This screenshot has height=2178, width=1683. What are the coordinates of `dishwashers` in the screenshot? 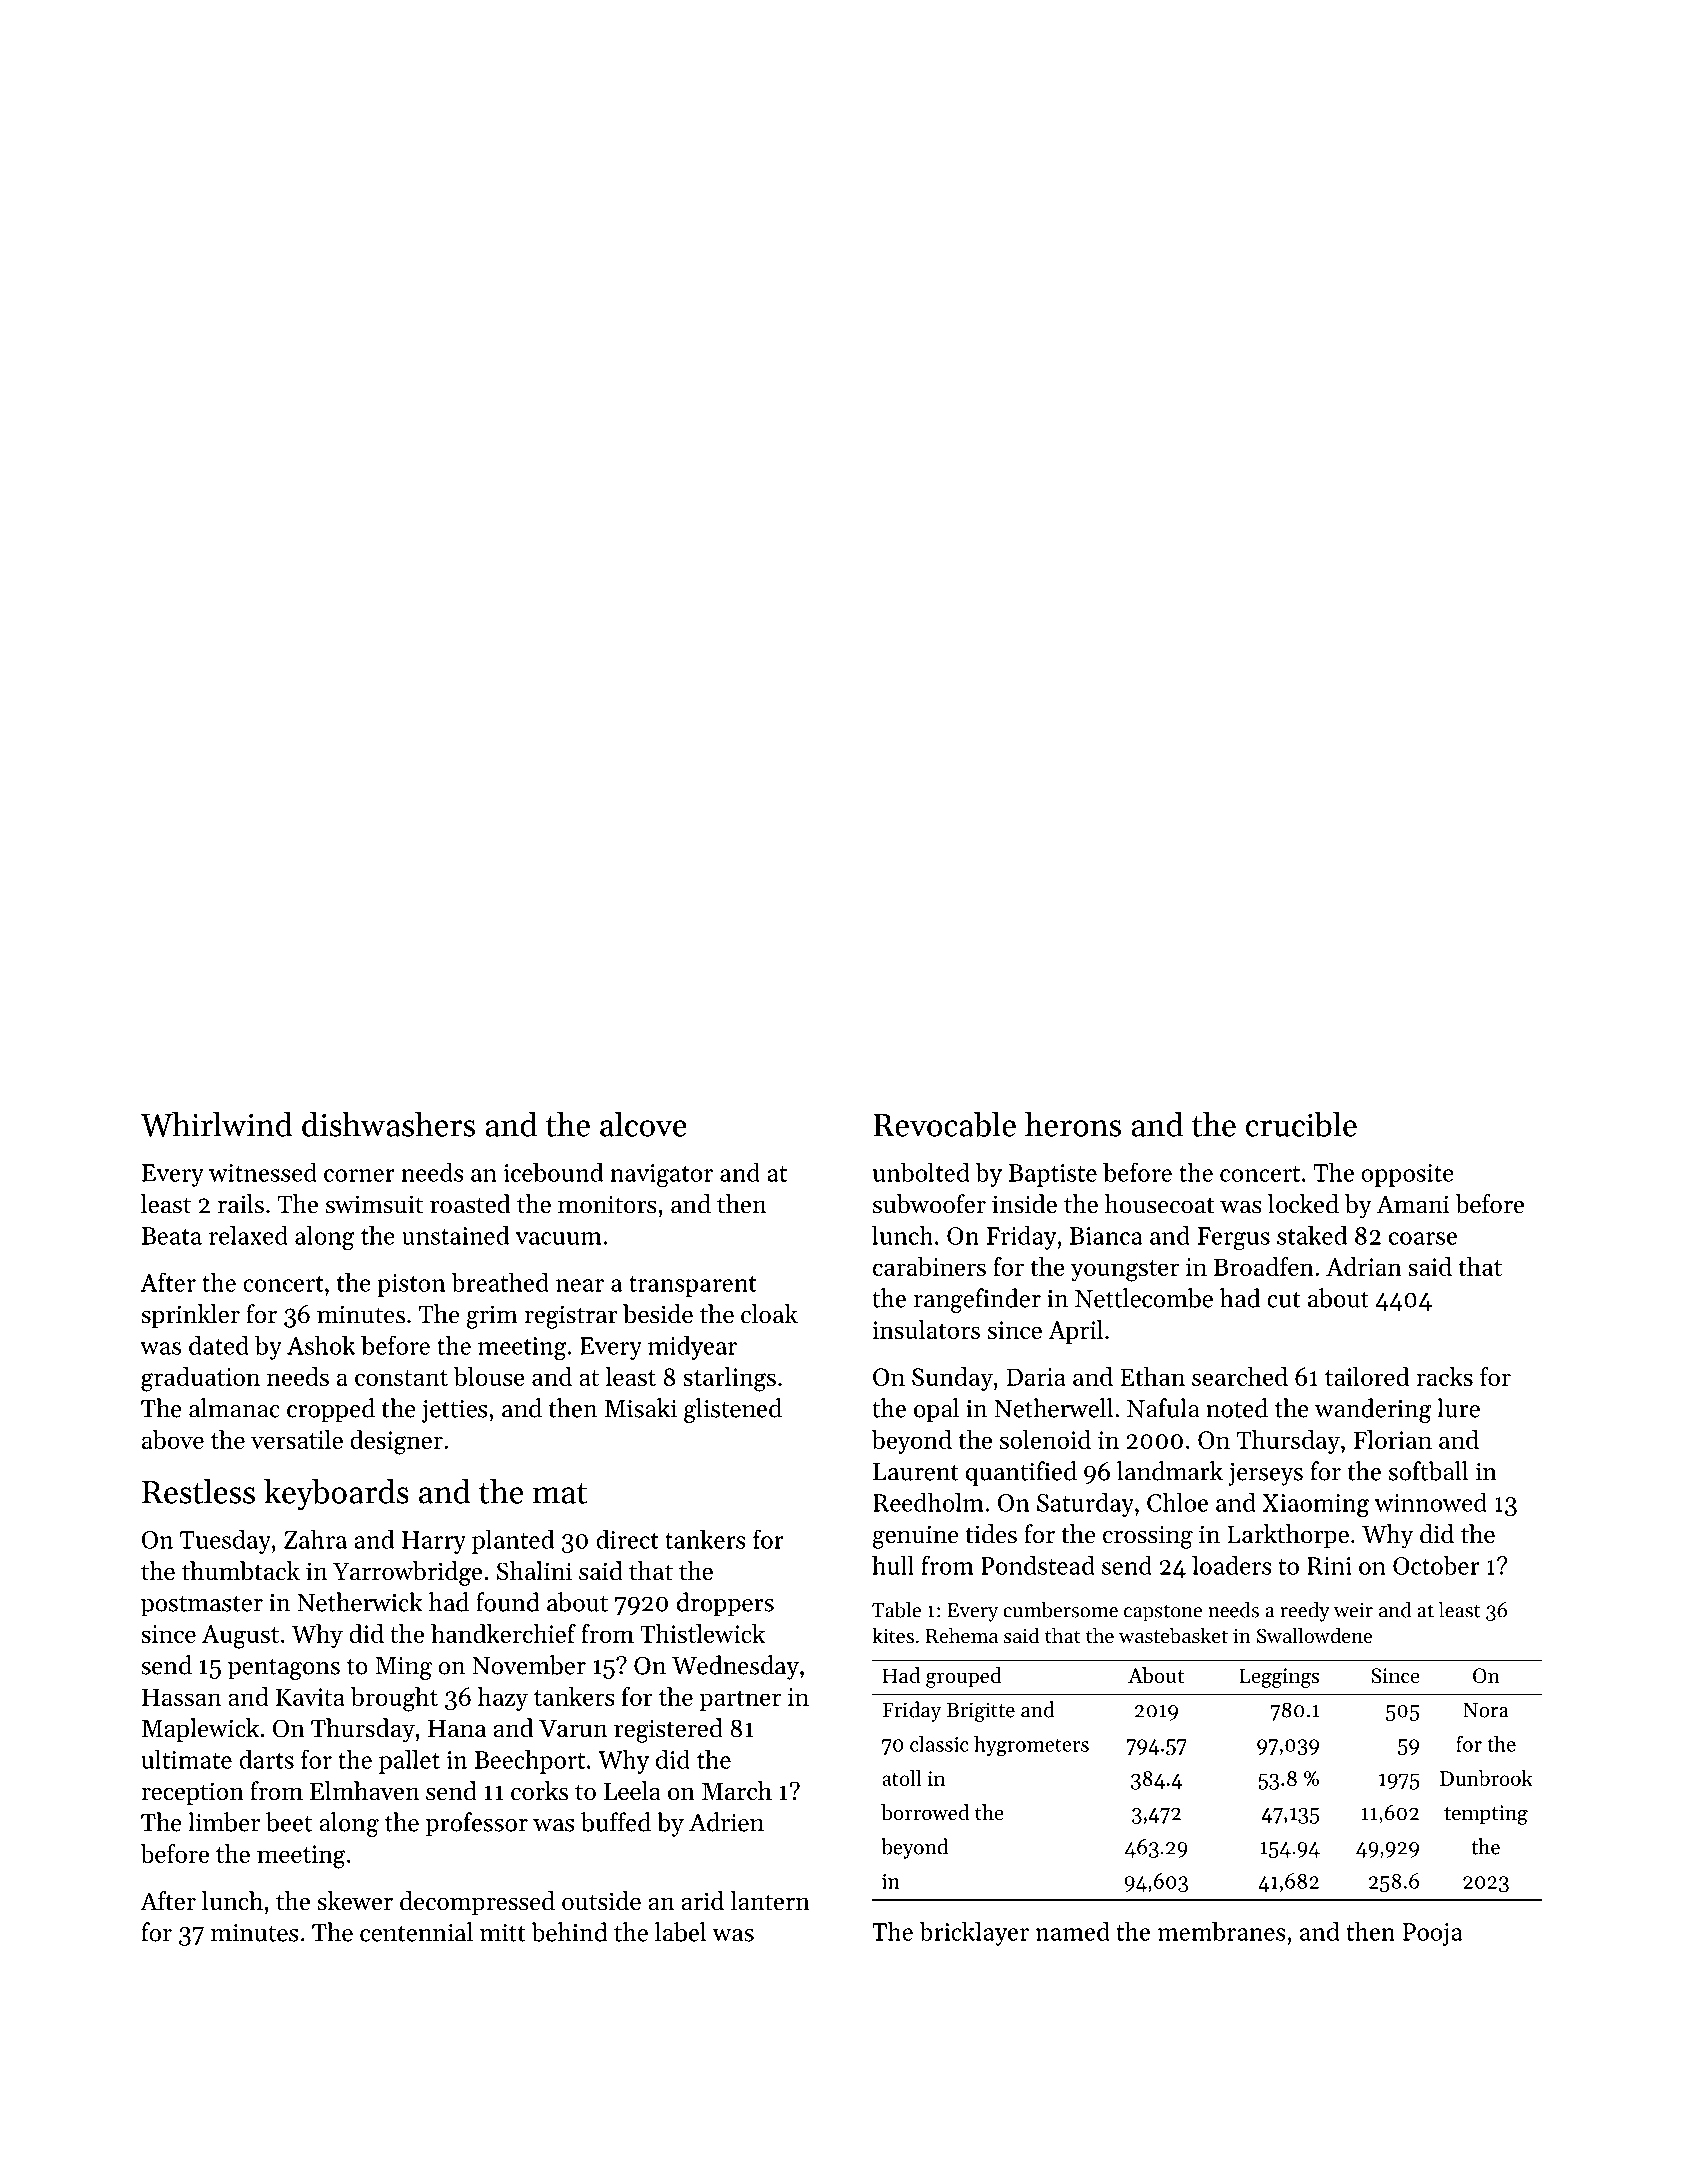 It's located at (388, 1124).
